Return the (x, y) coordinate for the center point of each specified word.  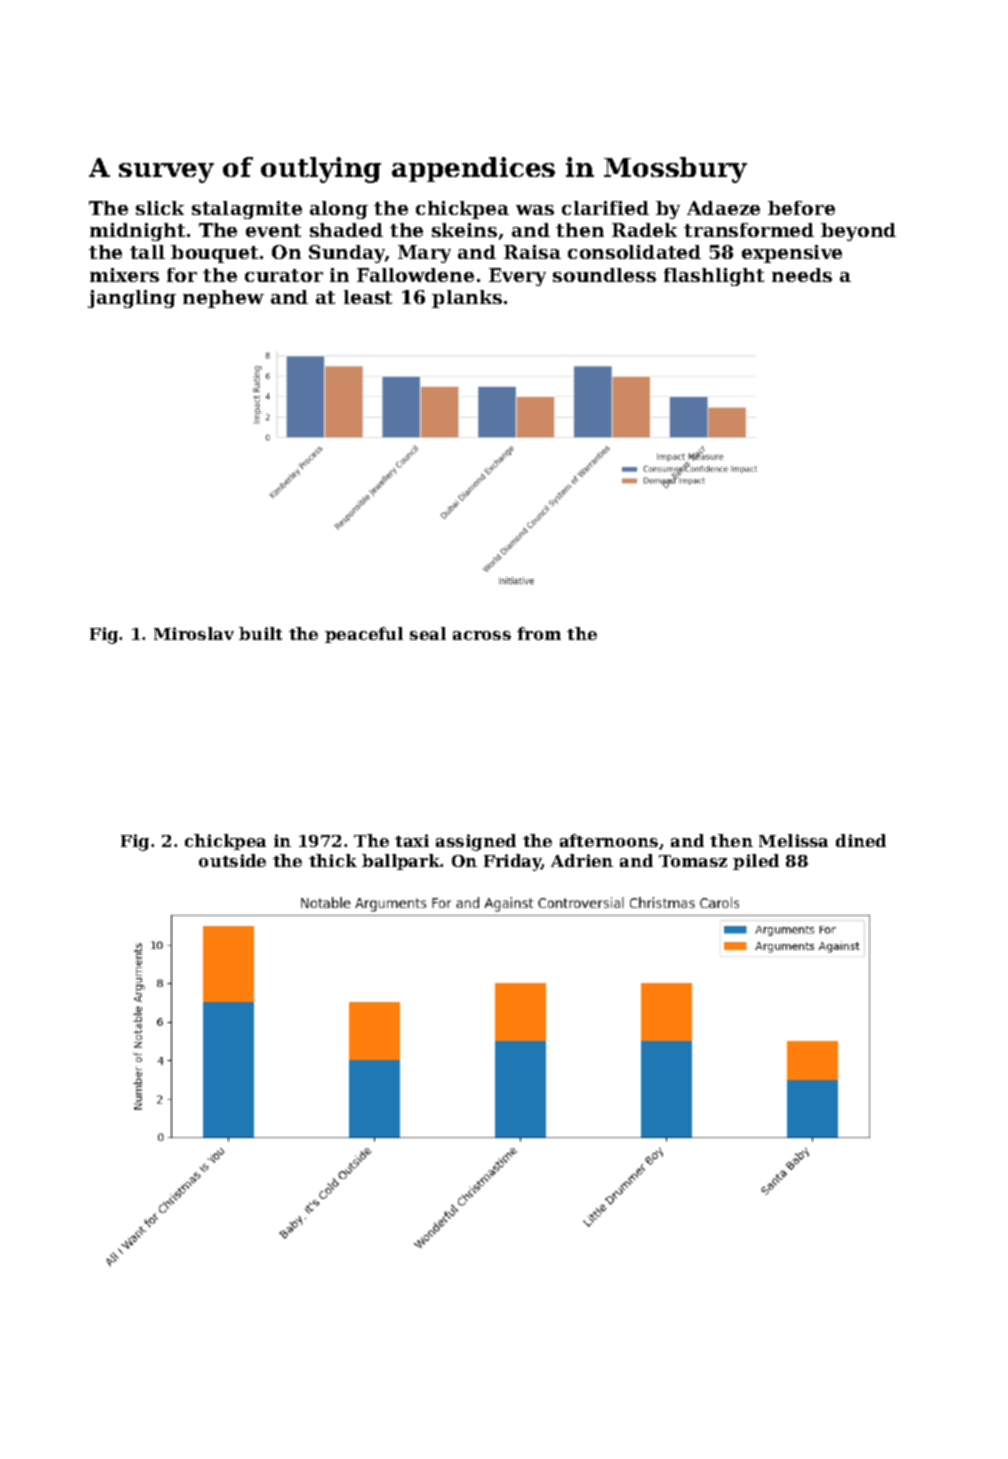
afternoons (609, 840)
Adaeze (723, 208)
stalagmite (247, 210)
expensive (792, 254)
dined (861, 840)
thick (333, 860)
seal (428, 633)
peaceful (364, 635)
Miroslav (194, 633)
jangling (132, 299)
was (535, 210)
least (368, 297)
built (260, 633)
